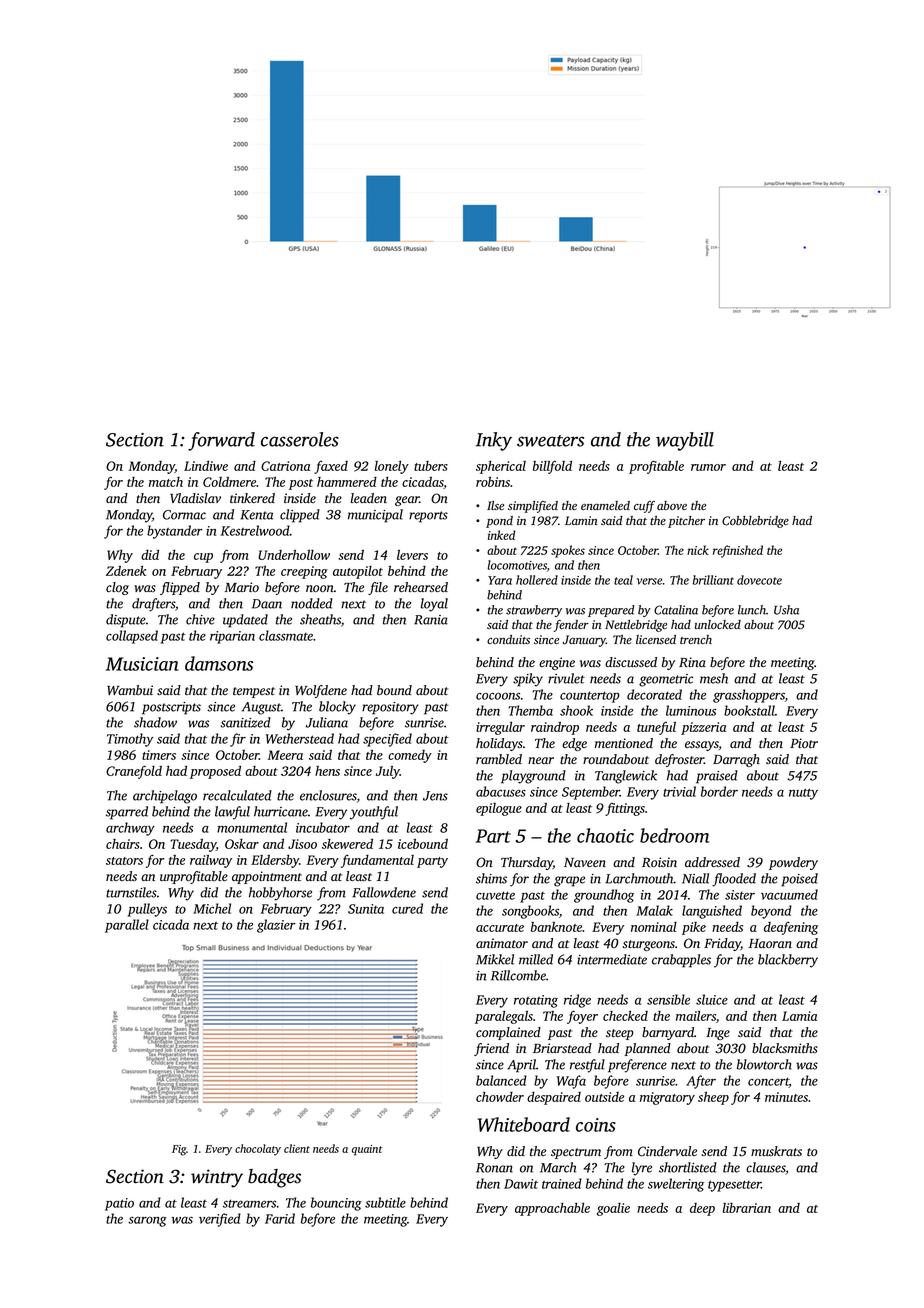 This image has width=924, height=1308. What do you see at coordinates (685, 441) in the image?
I see `waybill` at bounding box center [685, 441].
